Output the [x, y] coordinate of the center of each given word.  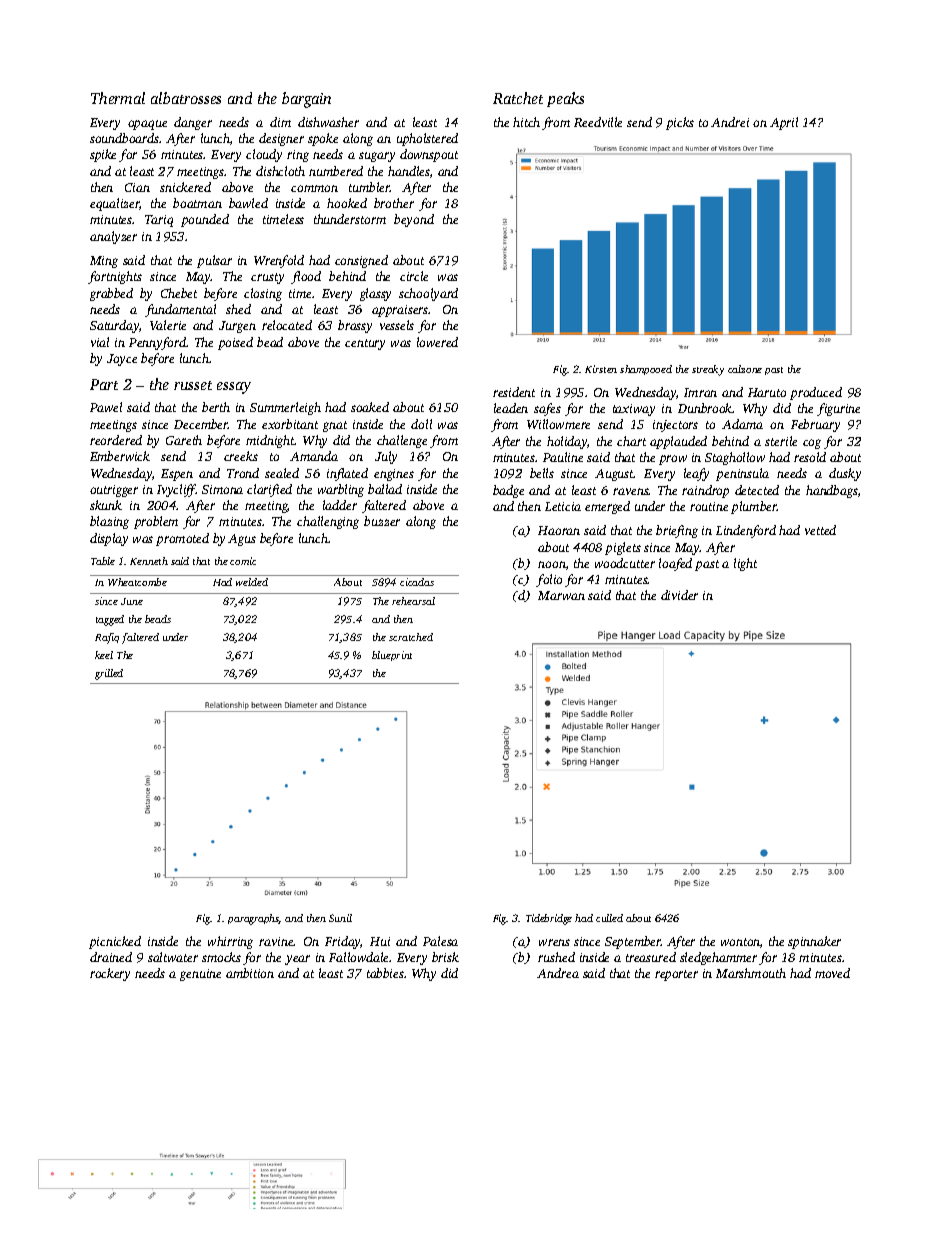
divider [679, 595]
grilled [109, 674]
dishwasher [328, 122]
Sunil [340, 918]
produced [816, 393]
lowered [437, 342]
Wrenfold [279, 261]
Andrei [730, 122]
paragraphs [253, 919]
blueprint [392, 656]
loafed [675, 564]
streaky [708, 370]
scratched [411, 637]
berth [216, 407]
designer [281, 139]
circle [414, 276]
